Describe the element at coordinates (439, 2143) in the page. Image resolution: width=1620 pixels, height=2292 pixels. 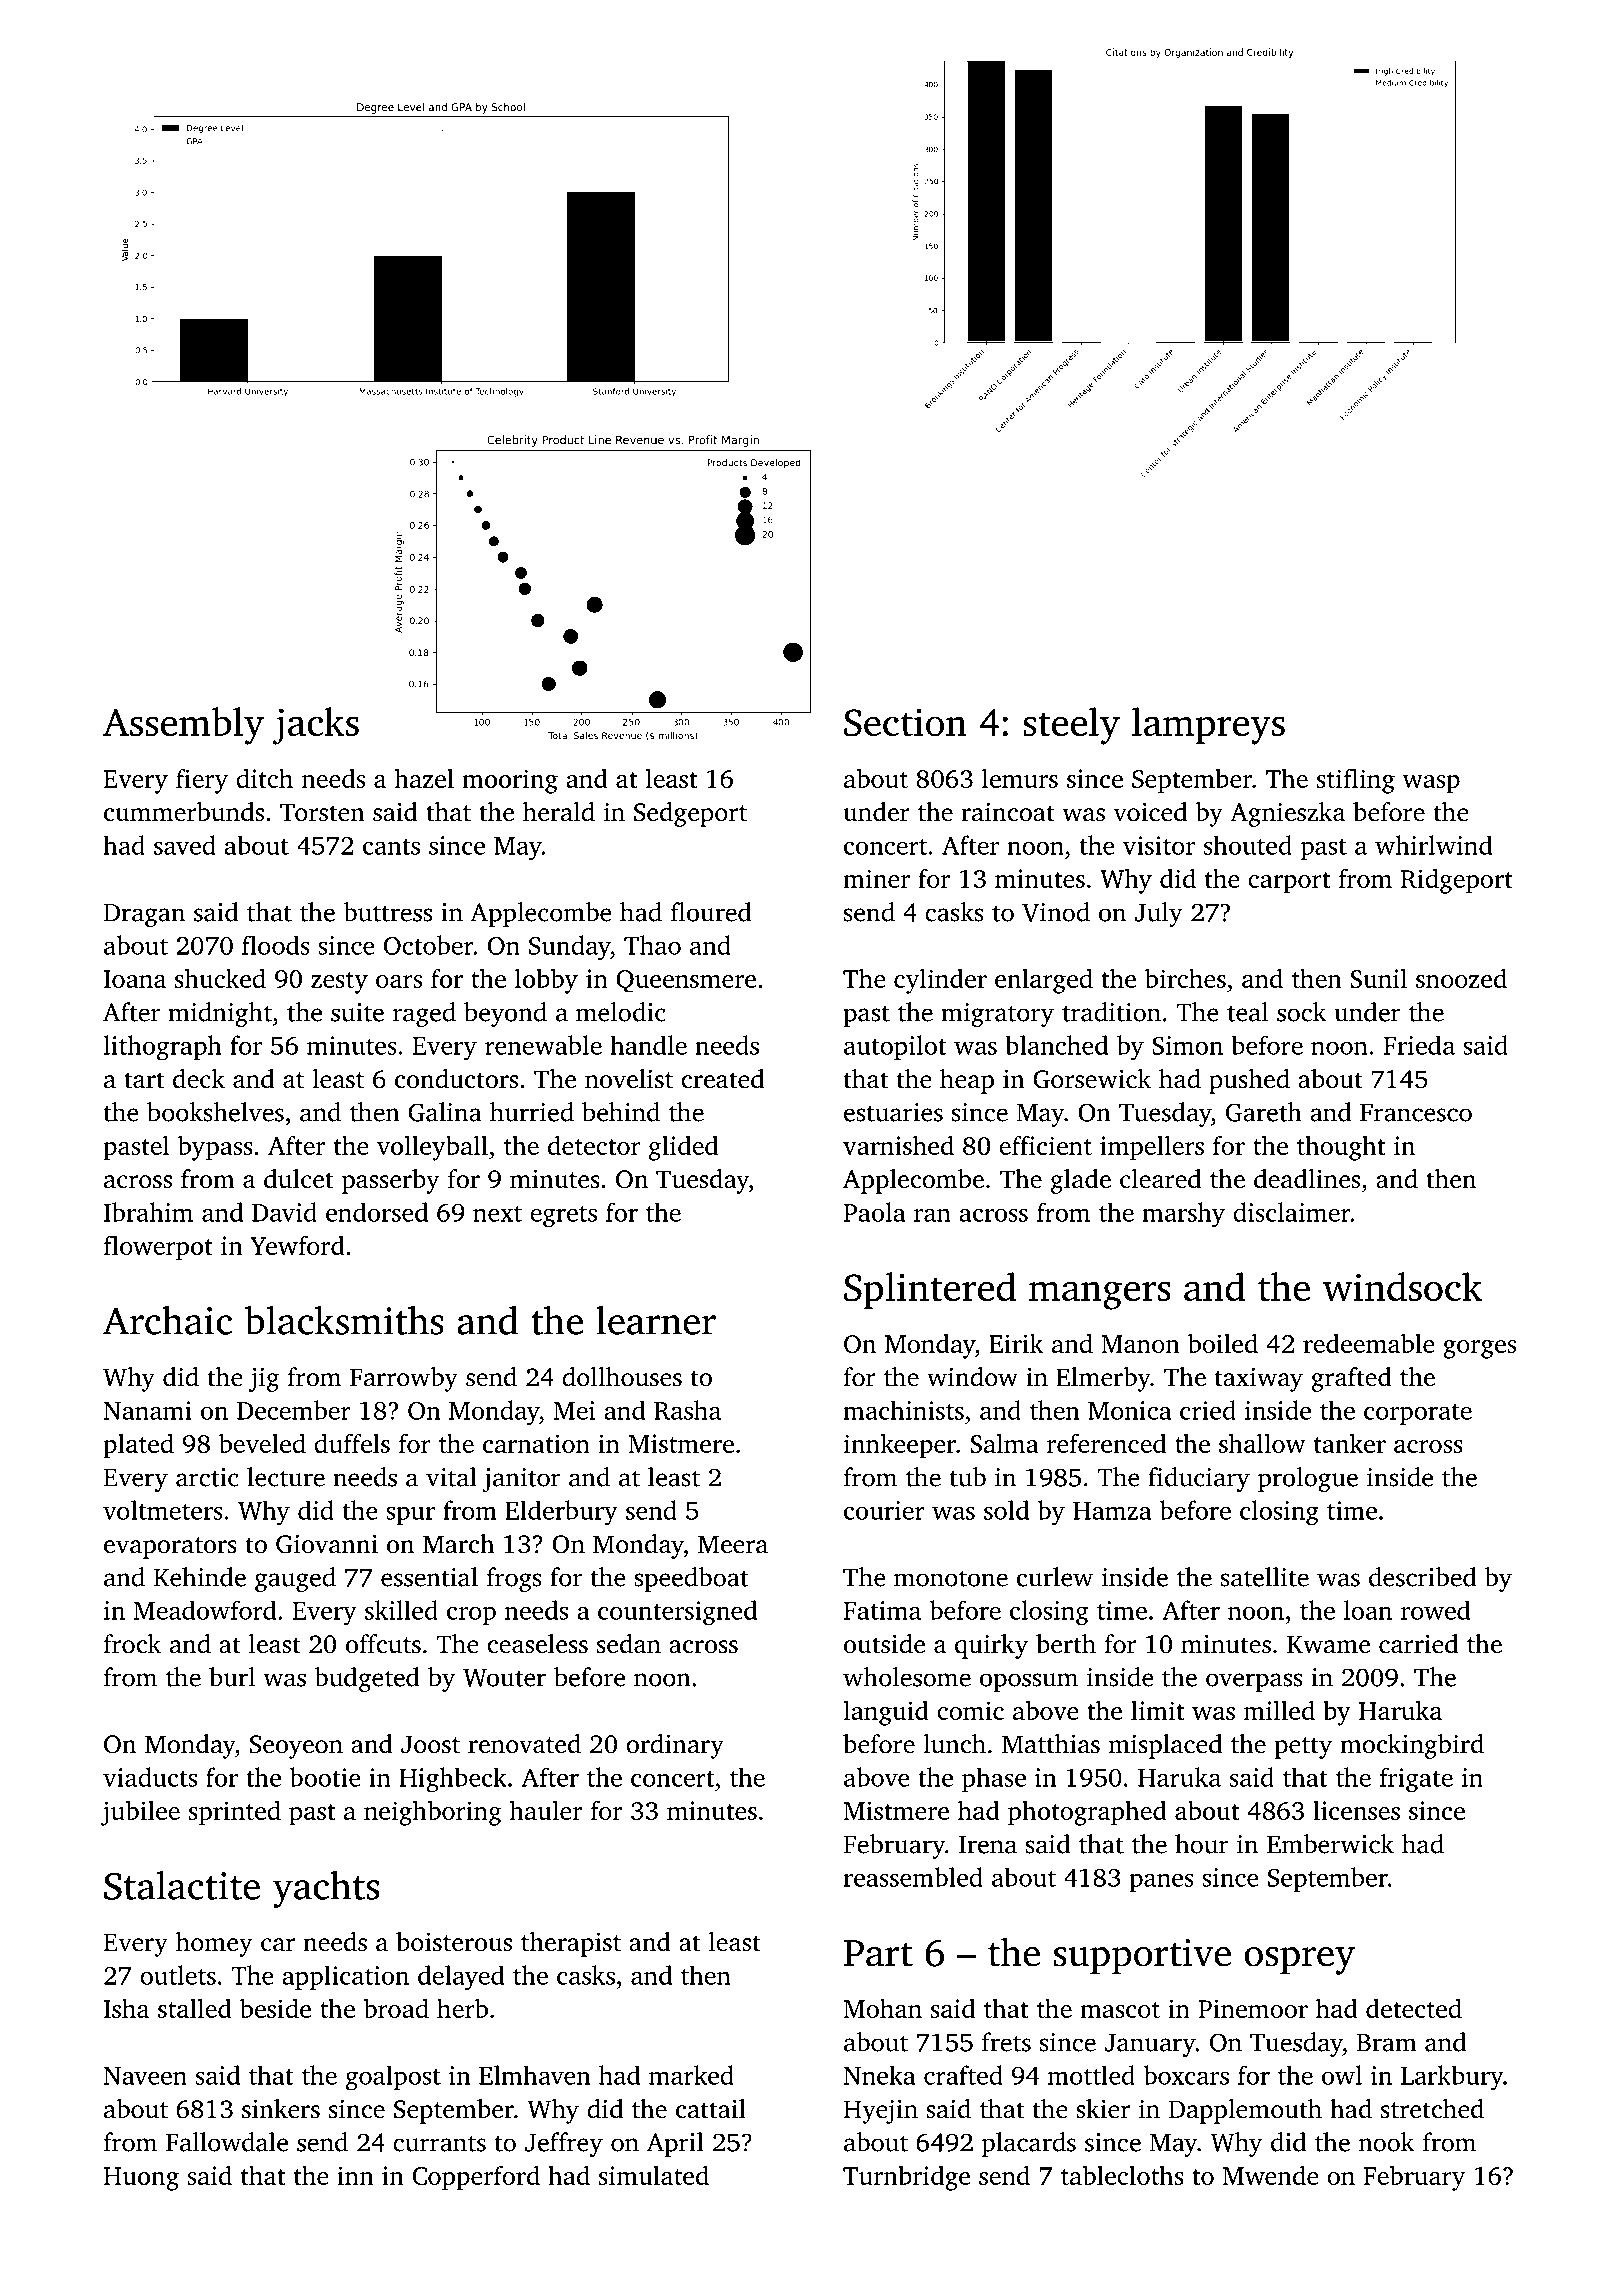
I see `currants` at that location.
